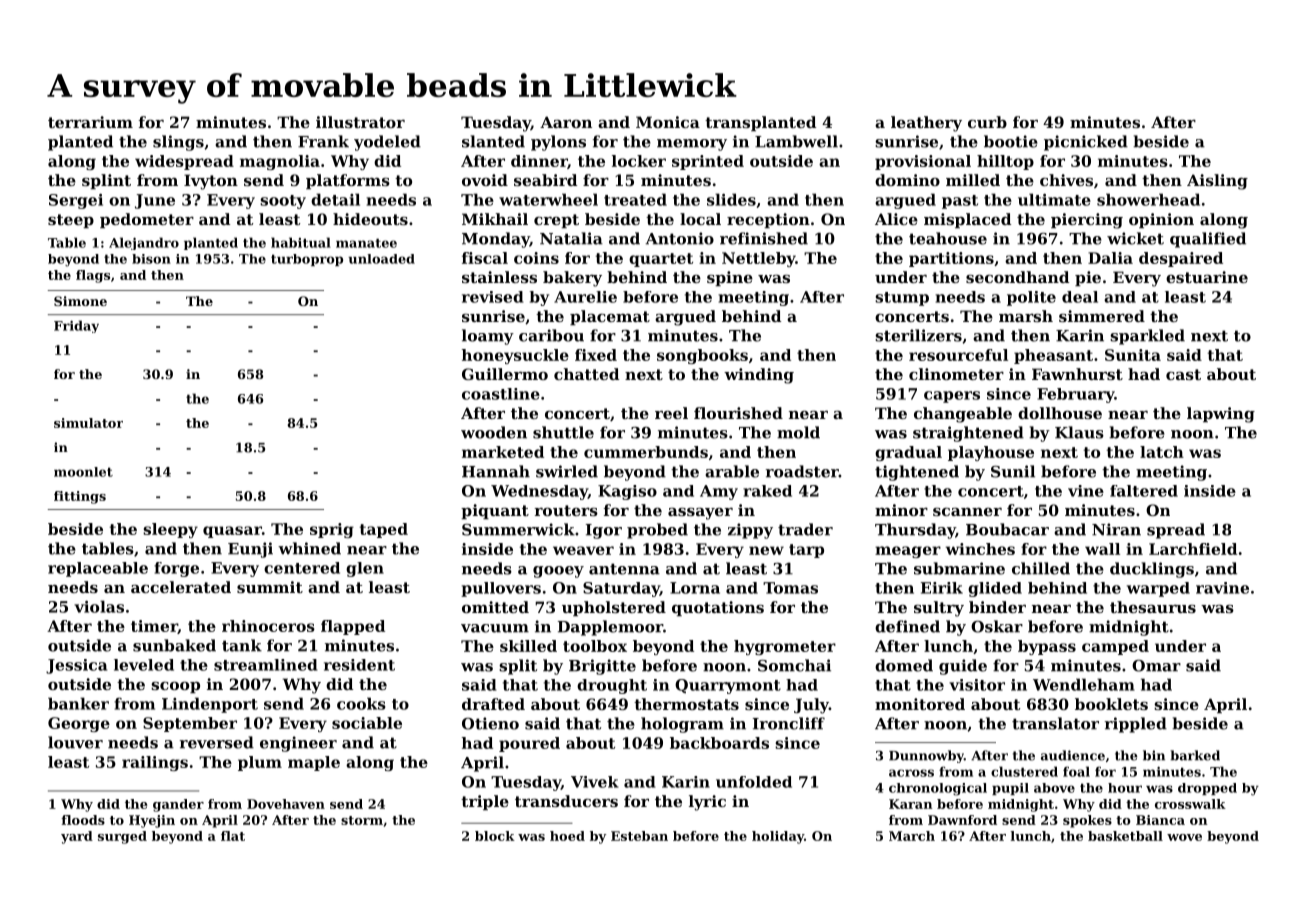 The height and width of the document is (924, 1308). I want to click on Vivek, so click(595, 782).
